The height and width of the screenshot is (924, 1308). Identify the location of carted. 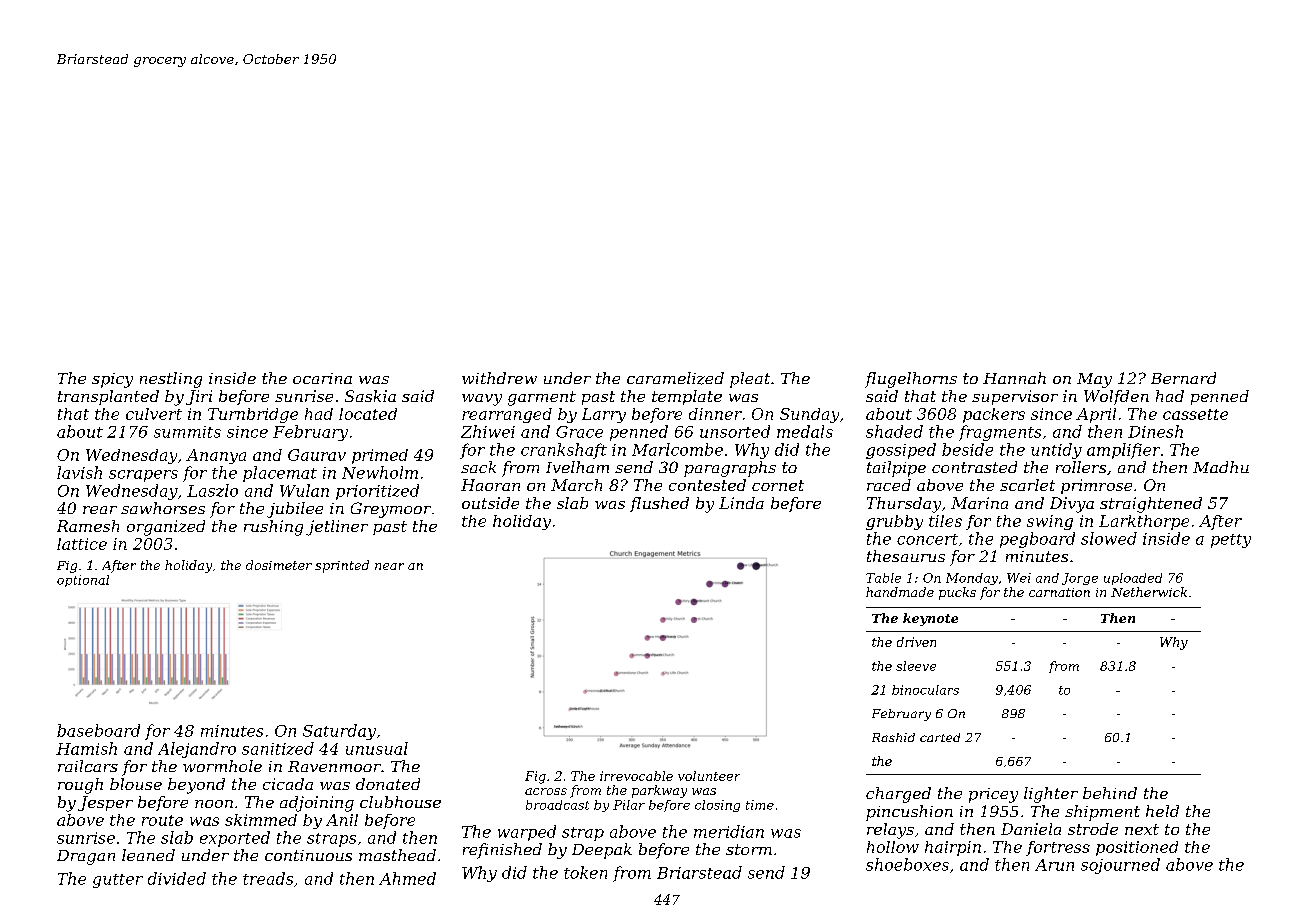
(940, 737).
